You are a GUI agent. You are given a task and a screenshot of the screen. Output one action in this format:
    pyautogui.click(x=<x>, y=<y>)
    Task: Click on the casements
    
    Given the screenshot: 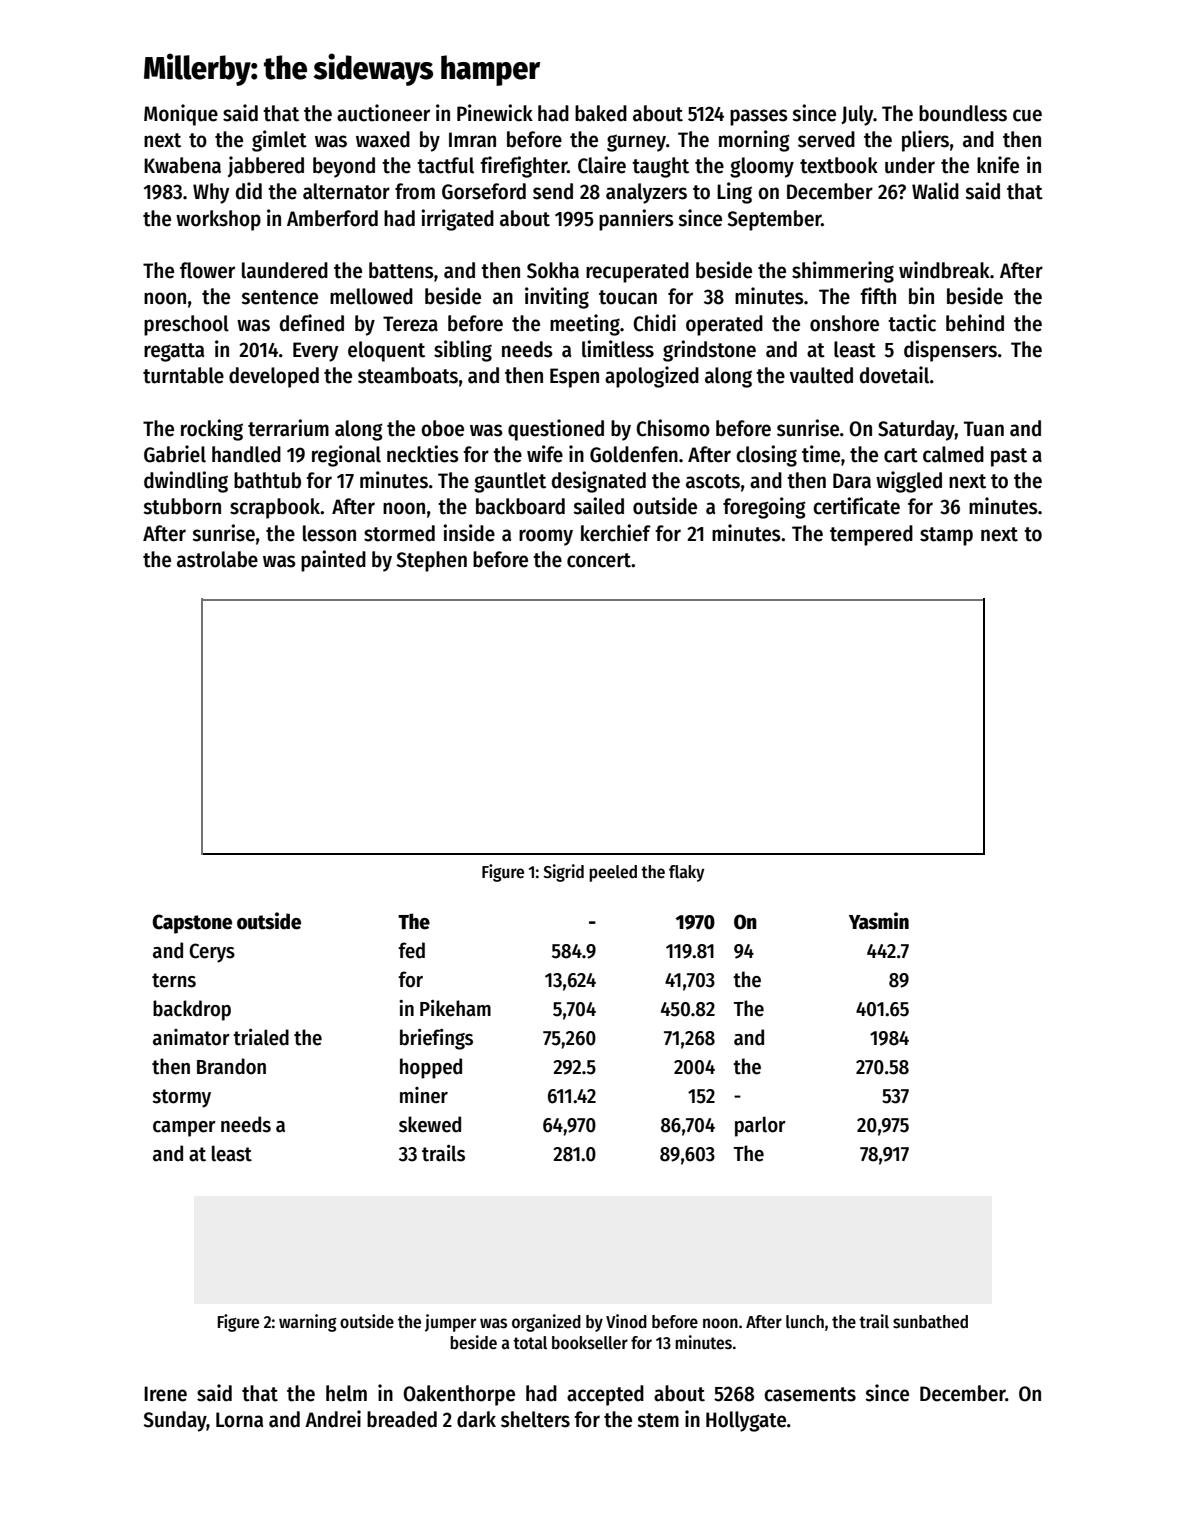 What is the action you would take?
    pyautogui.click(x=810, y=1394)
